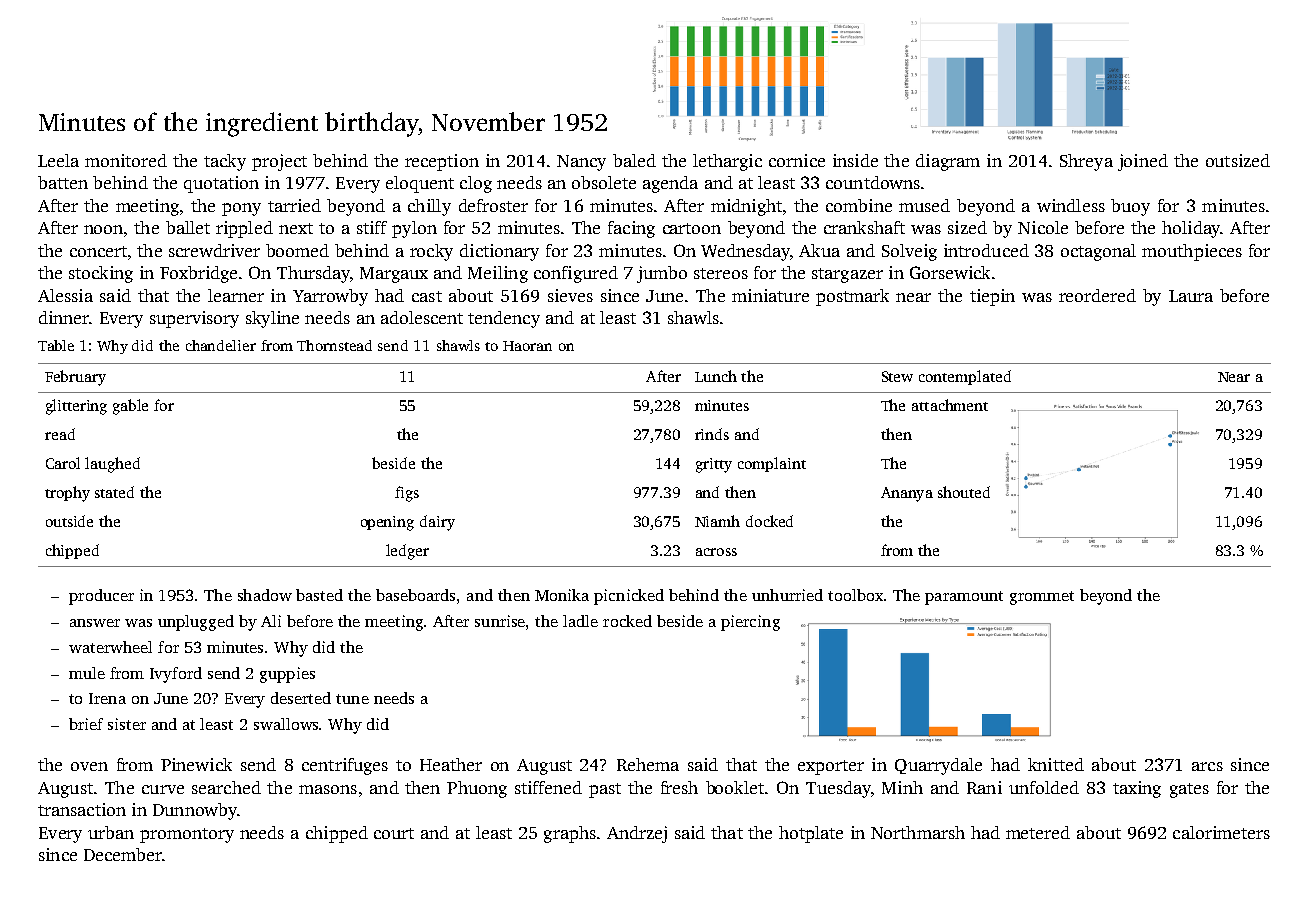 This page has width=1308, height=924. I want to click on basted, so click(319, 595).
